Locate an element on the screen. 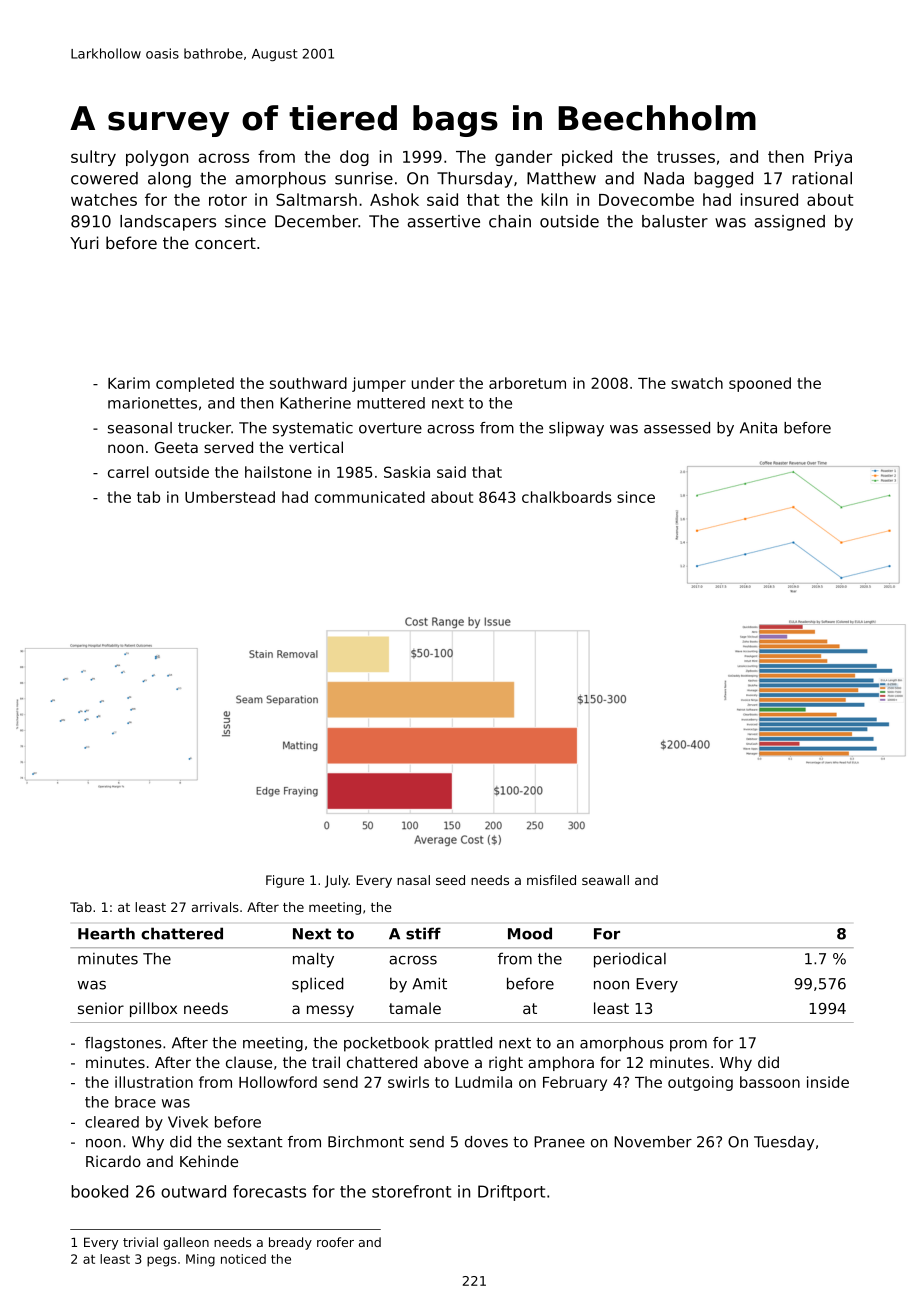  chain is located at coordinates (510, 221).
